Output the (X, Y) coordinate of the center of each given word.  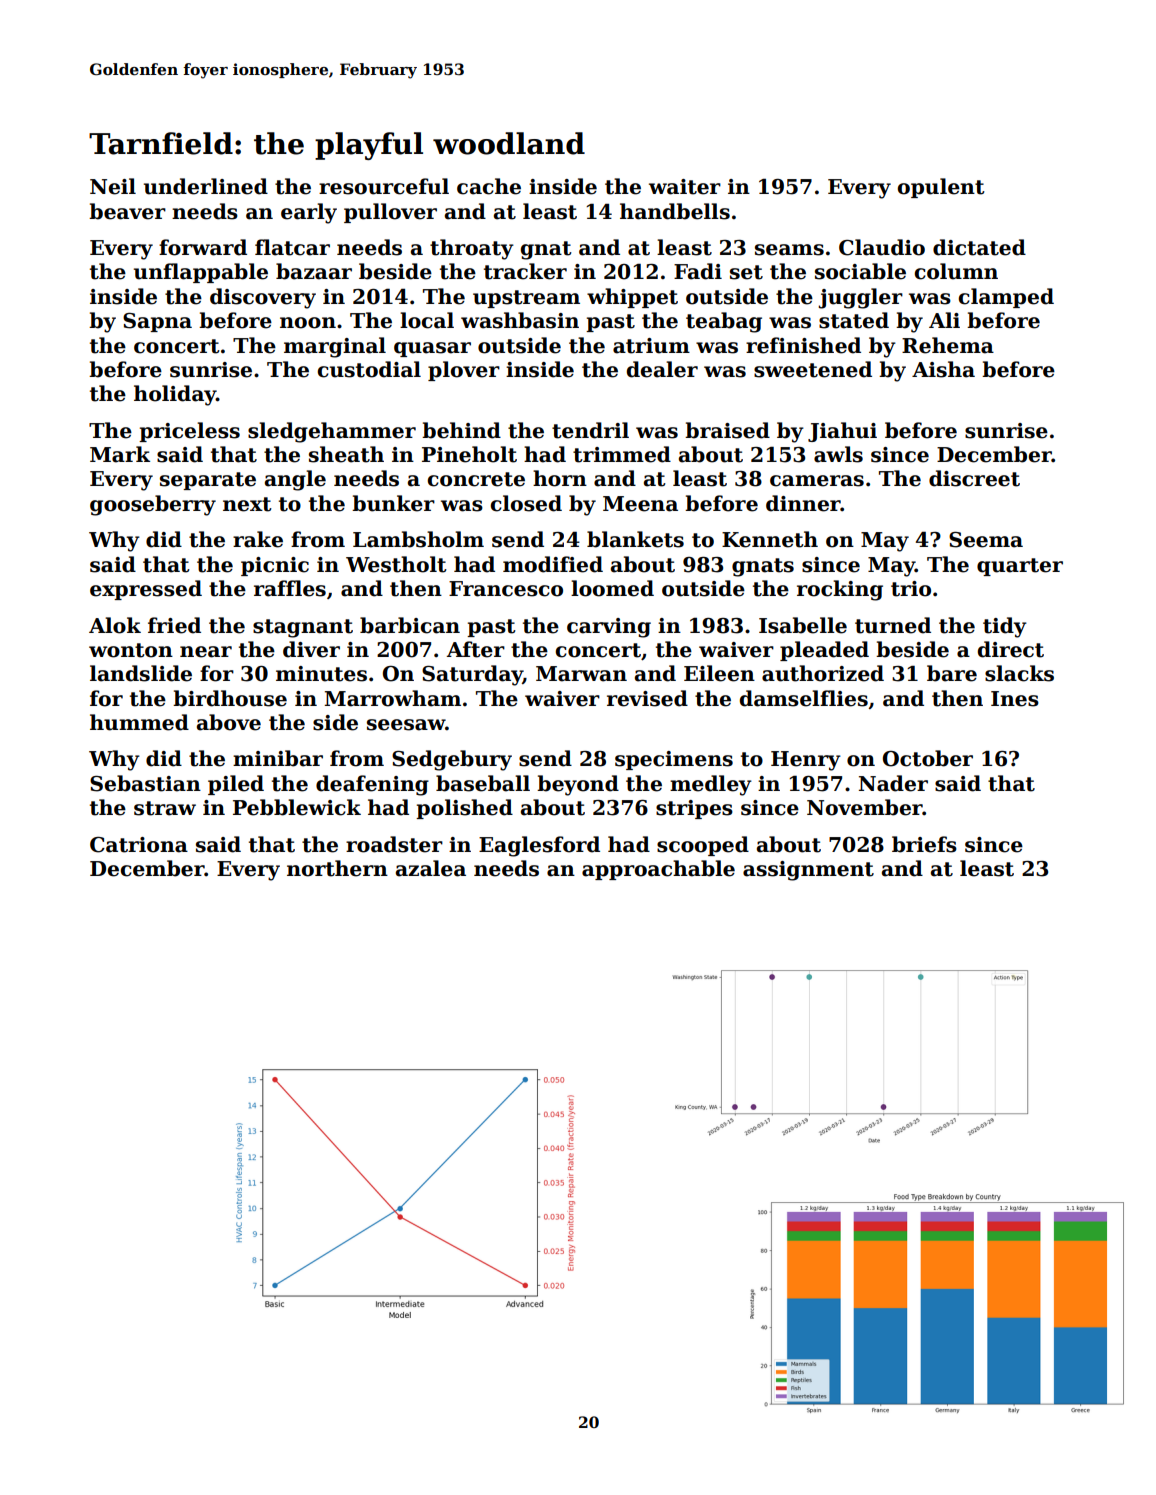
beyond (578, 785)
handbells (675, 211)
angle (295, 480)
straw (165, 808)
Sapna (157, 322)
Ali (944, 320)
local (427, 320)
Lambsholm (418, 539)
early (309, 213)
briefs (924, 844)
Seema (986, 540)
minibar (278, 758)
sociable (860, 271)
